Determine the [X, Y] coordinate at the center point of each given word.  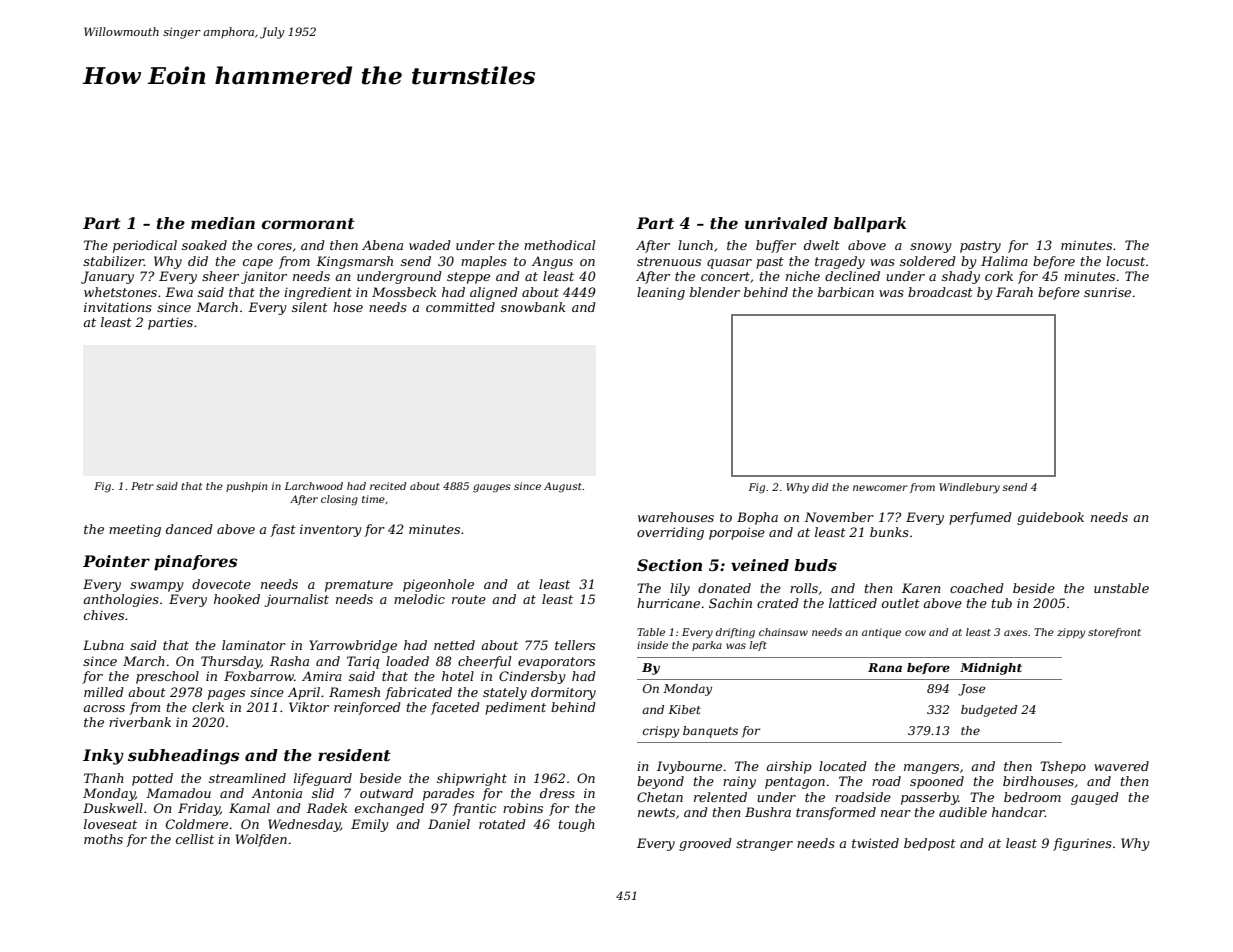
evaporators [556, 663]
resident [354, 755]
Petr [142, 486]
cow [915, 633]
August [563, 487]
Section [669, 565]
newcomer [880, 488]
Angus [552, 262]
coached [977, 588]
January [107, 277]
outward [387, 793]
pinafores [195, 563]
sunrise [1107, 292]
